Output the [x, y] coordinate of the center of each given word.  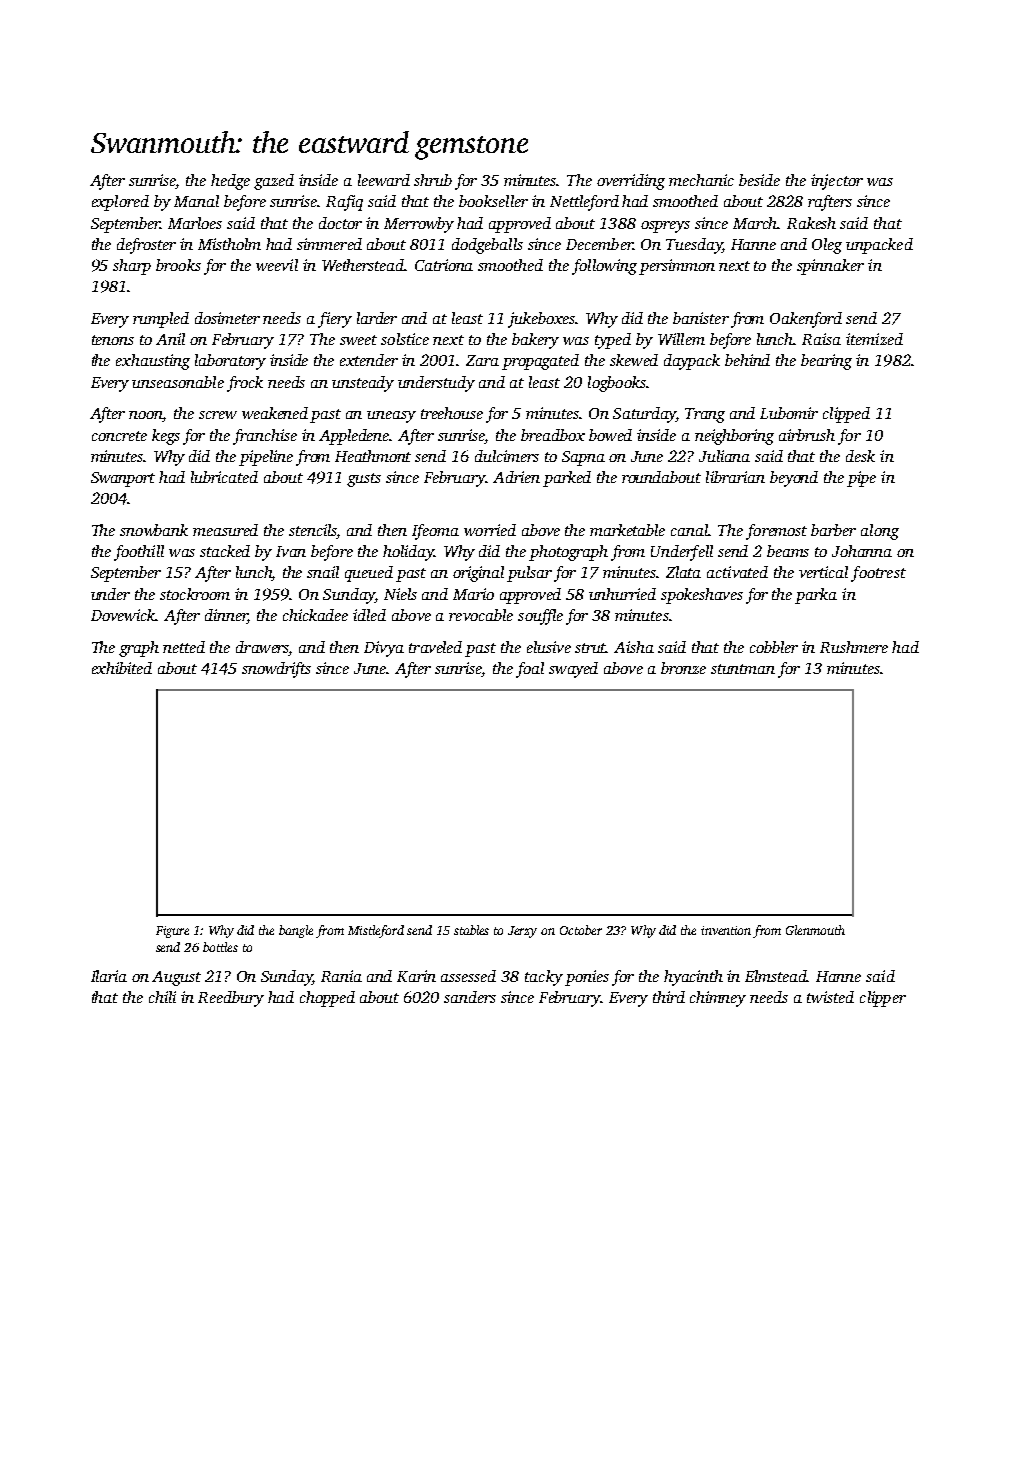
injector [837, 182]
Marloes [195, 223]
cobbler [774, 647]
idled [369, 615]
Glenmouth [815, 930]
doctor [340, 223]
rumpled [161, 320]
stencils [313, 531]
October [581, 930]
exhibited [122, 668]
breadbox [553, 435]
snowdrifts [276, 670]
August [176, 978]
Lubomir [789, 413]
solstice [405, 339]
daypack [692, 362]
